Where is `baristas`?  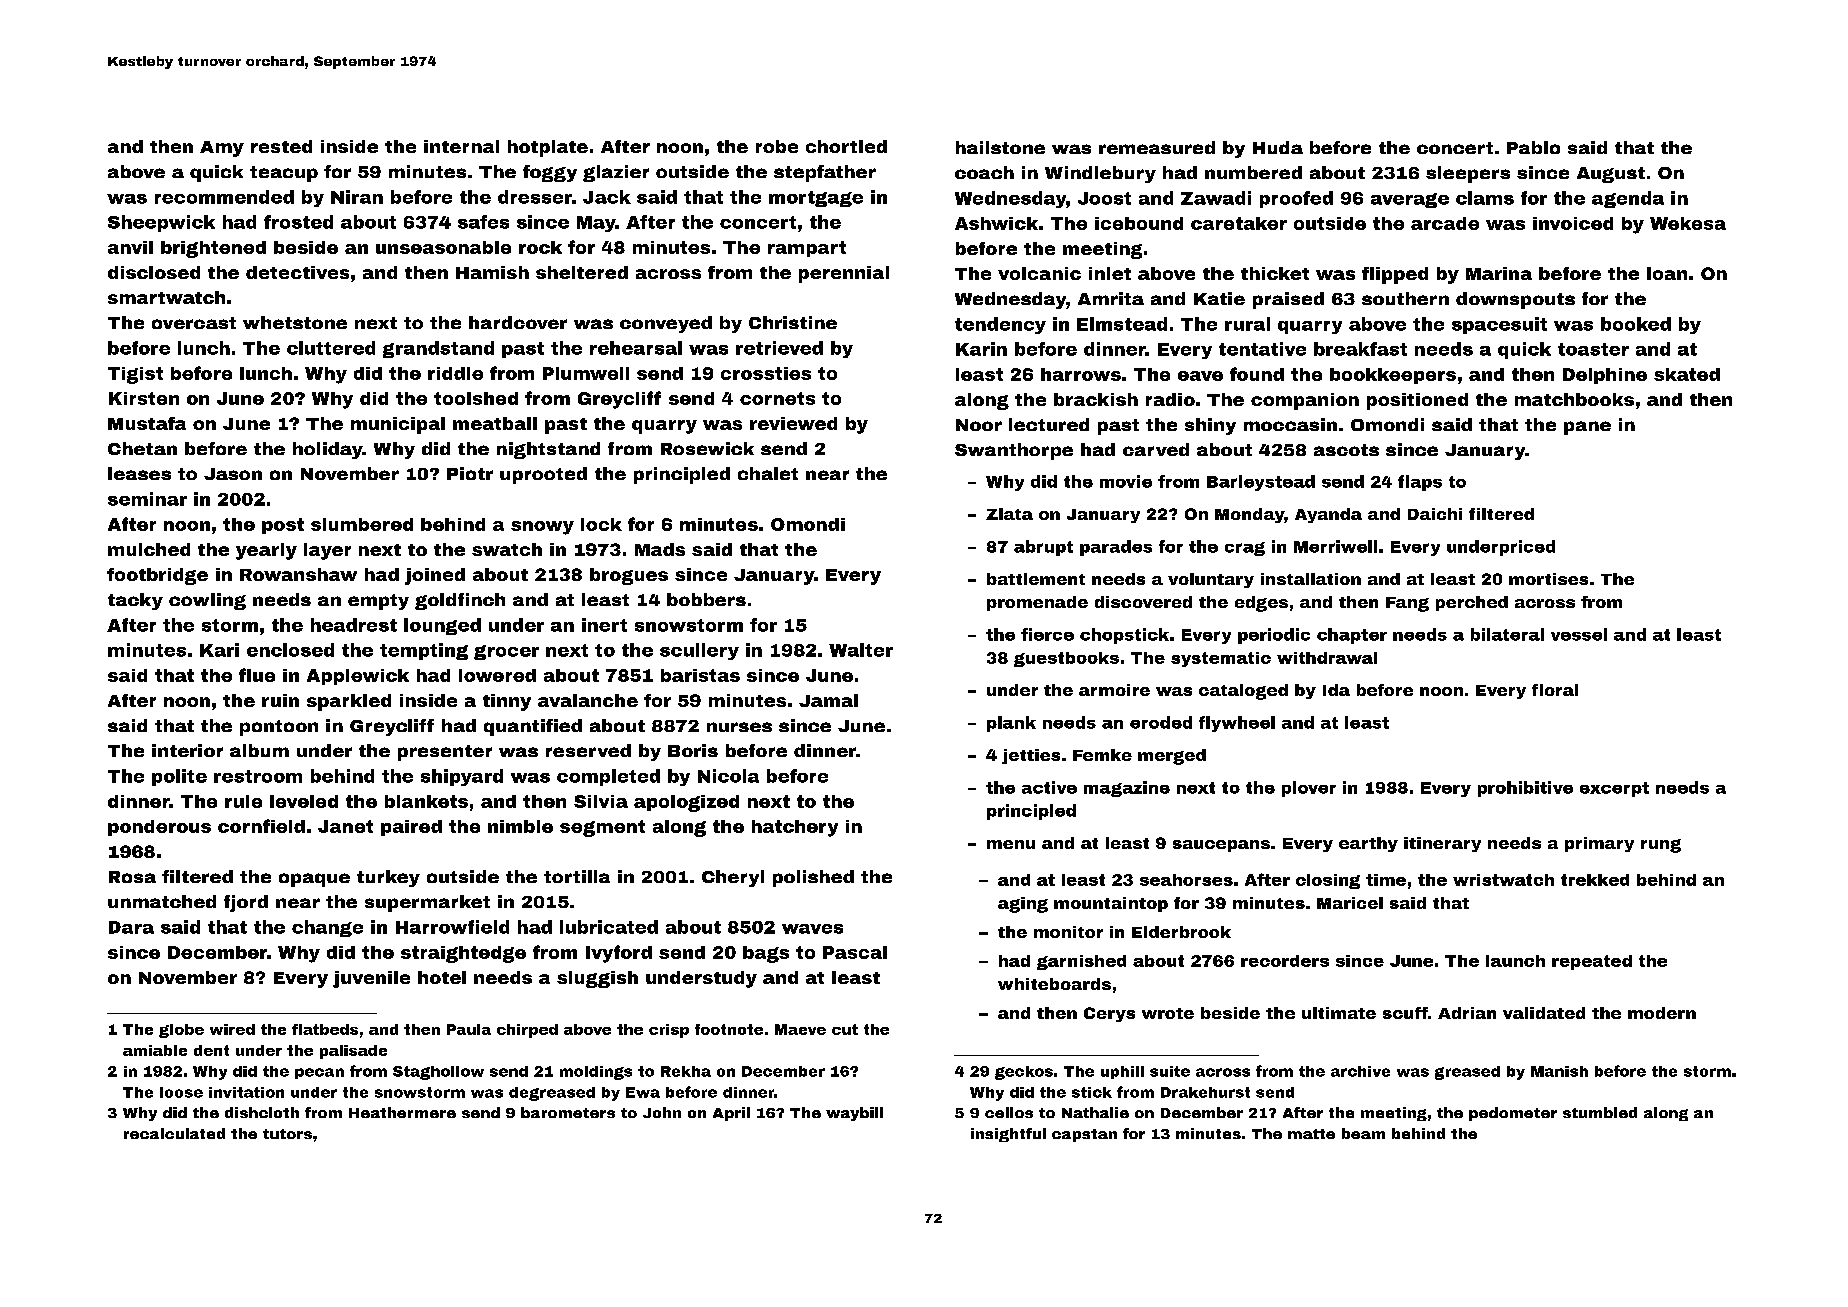
baristas is located at coordinates (700, 675).
